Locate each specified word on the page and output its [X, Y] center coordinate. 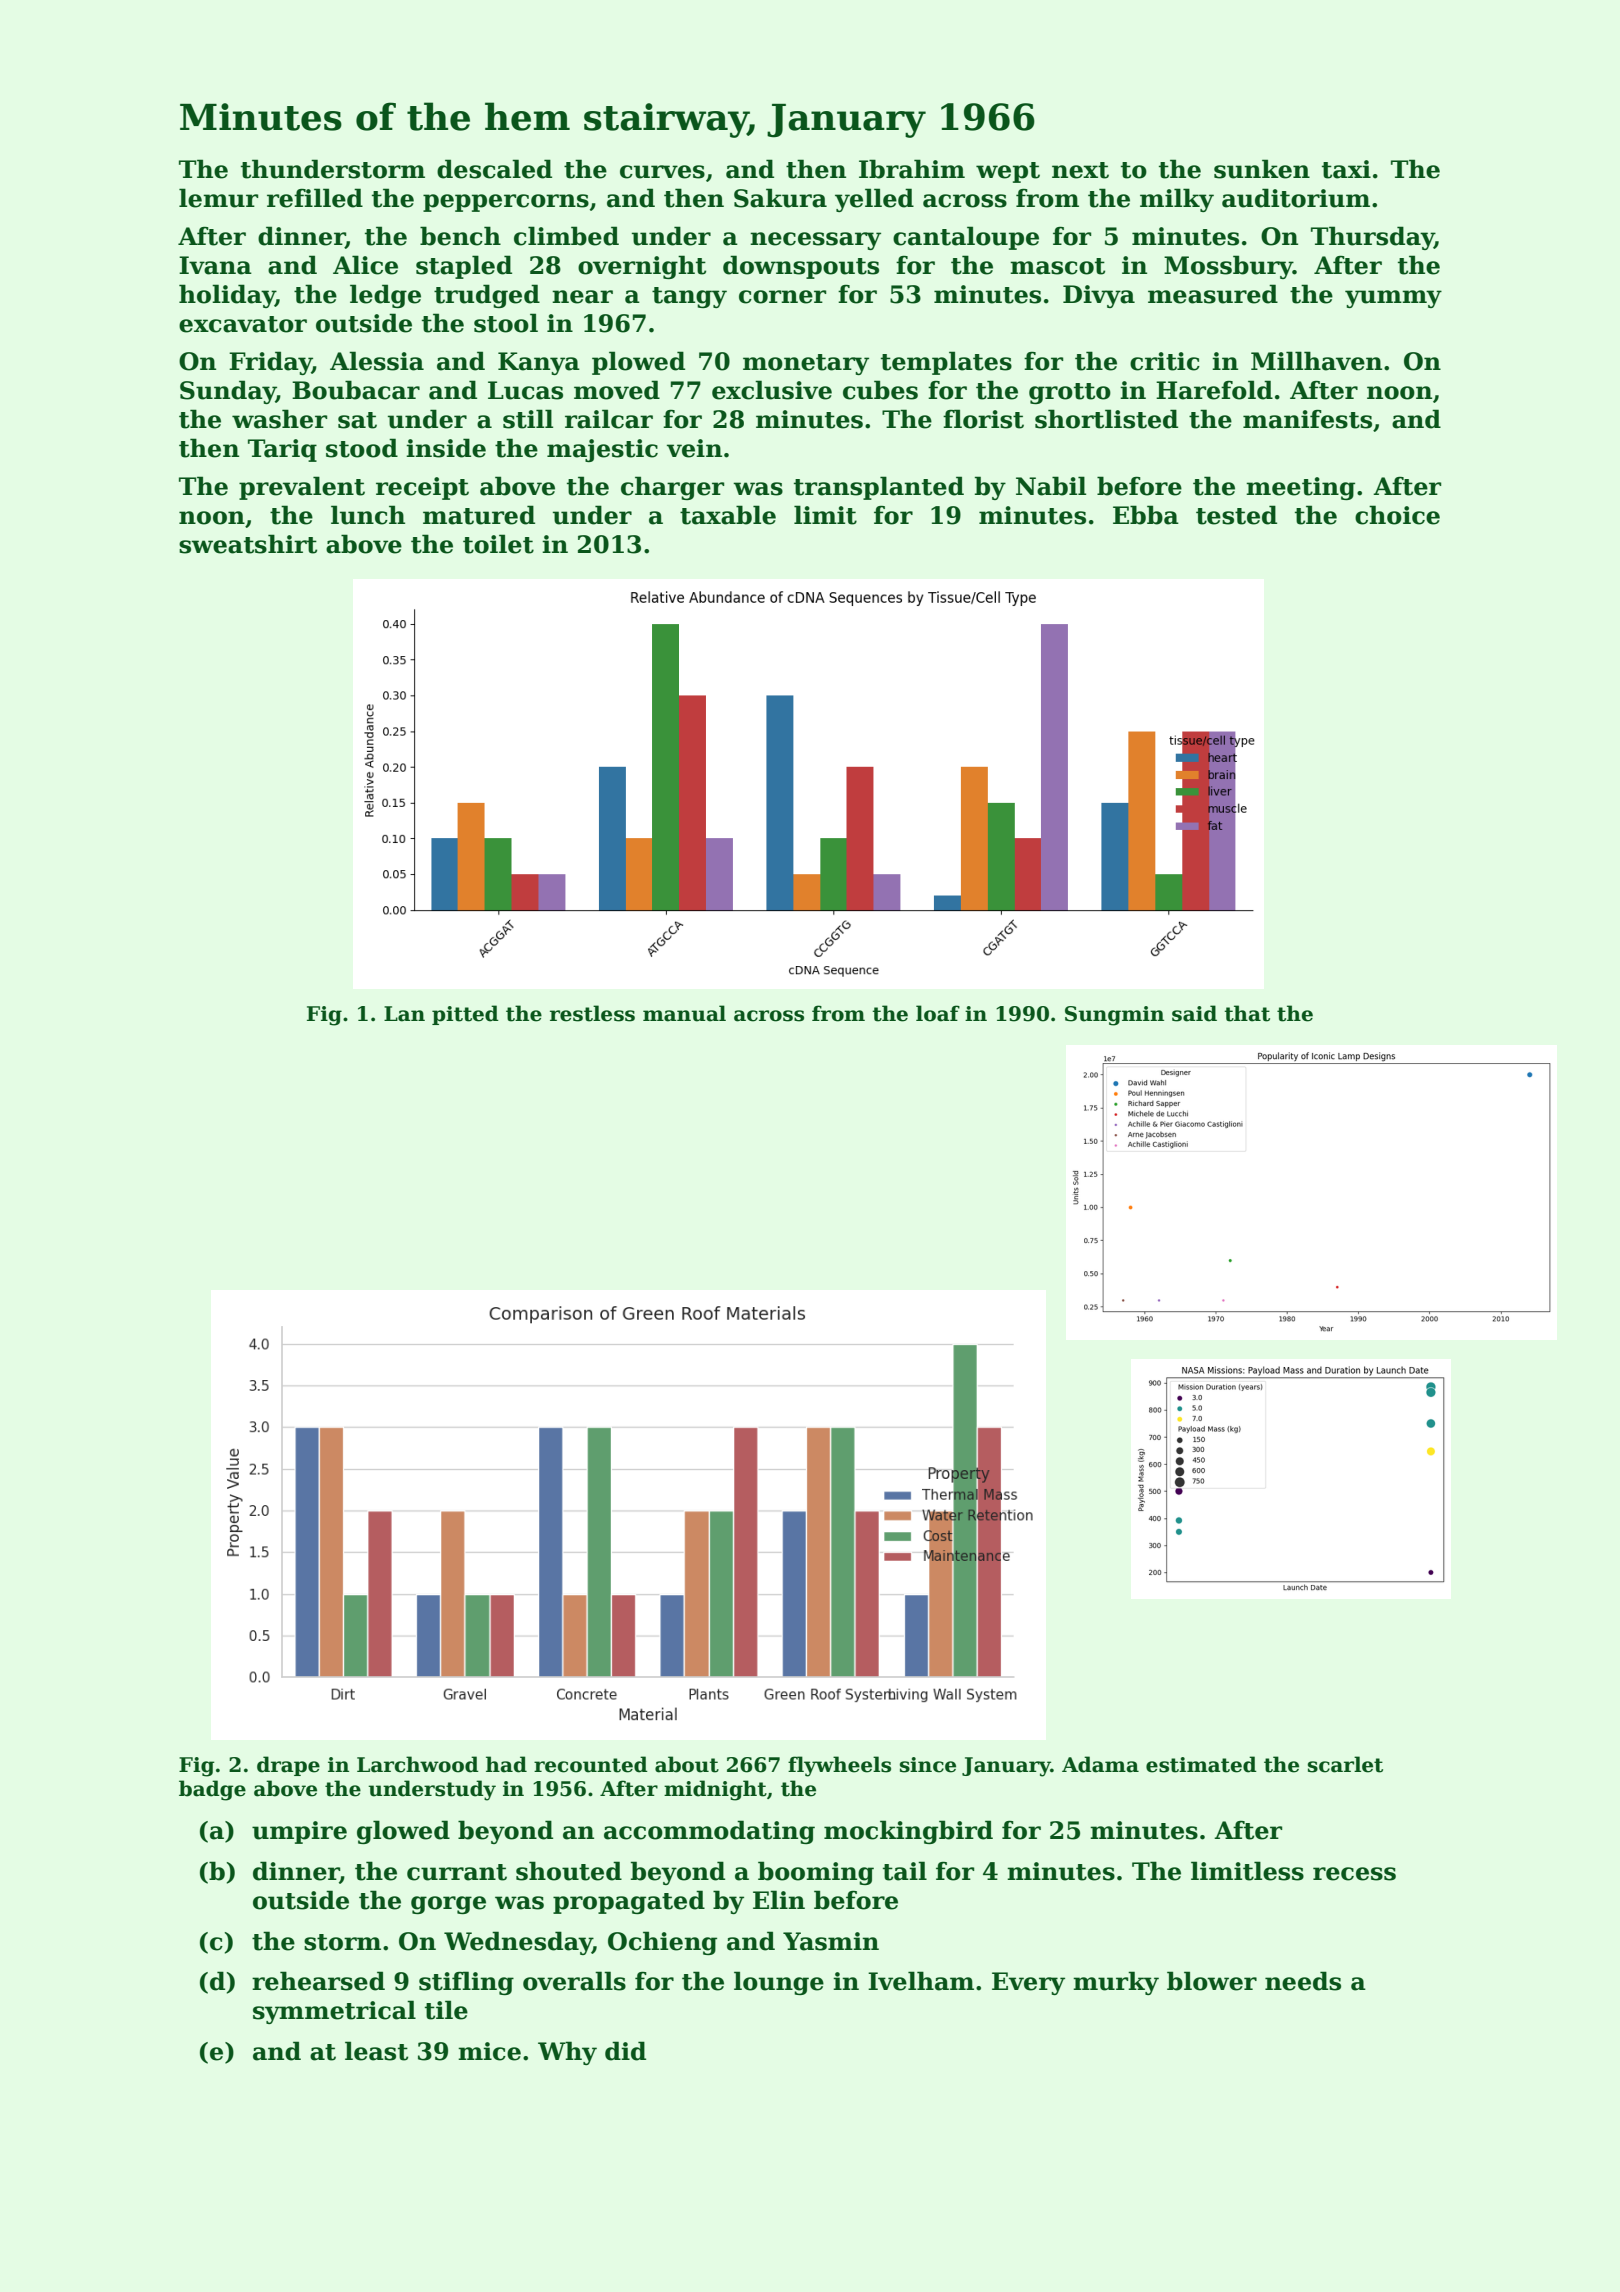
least [376, 2051]
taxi [1346, 169]
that [1247, 1013]
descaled [494, 169]
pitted [465, 1015]
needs [1303, 1981]
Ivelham [921, 1981]
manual [684, 1013]
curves [662, 172]
